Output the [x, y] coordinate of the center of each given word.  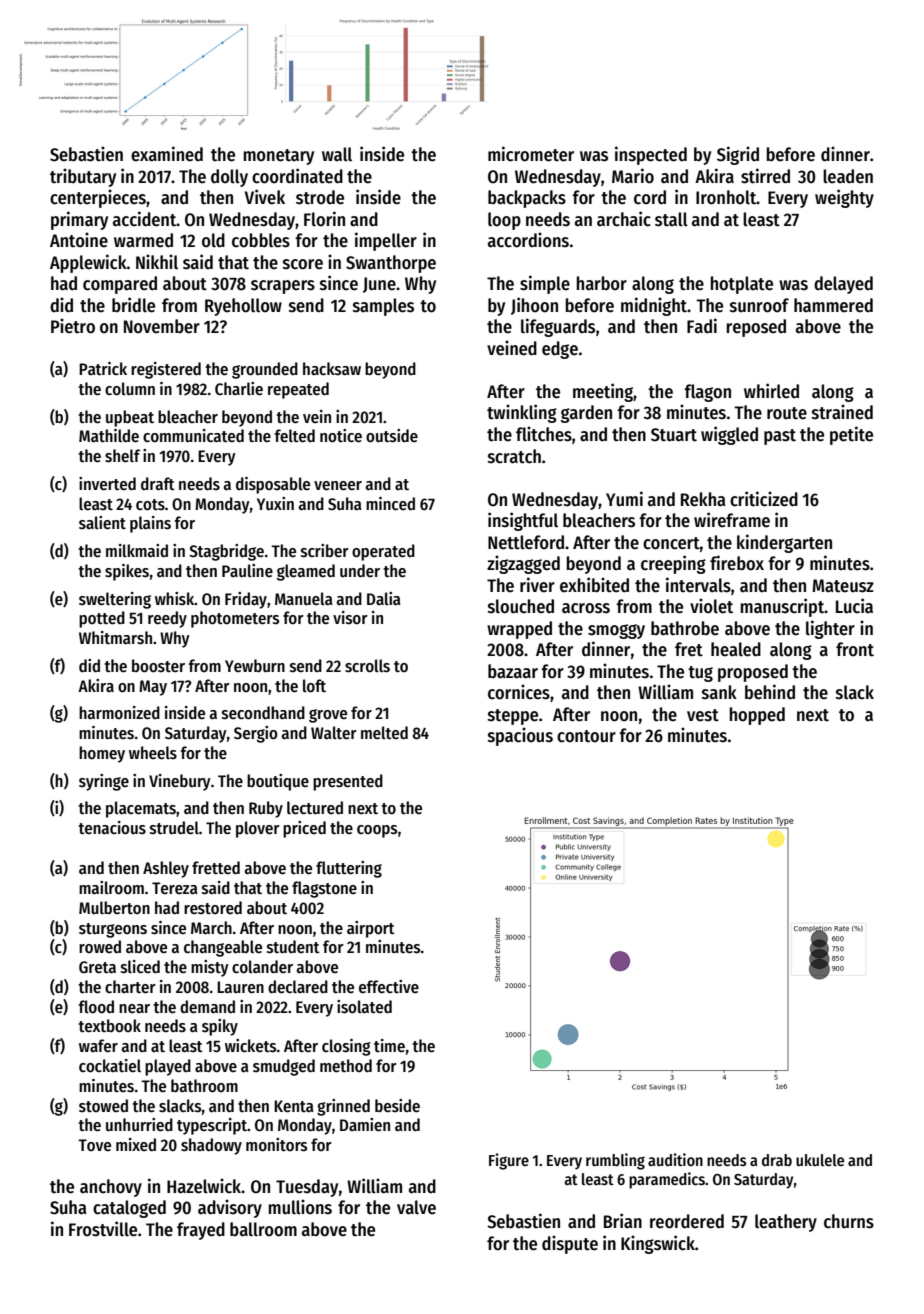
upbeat [130, 418]
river [537, 585]
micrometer [531, 154]
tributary [83, 177]
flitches [544, 434]
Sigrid [738, 155]
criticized [764, 499]
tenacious [112, 828]
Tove [94, 1145]
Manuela [303, 599]
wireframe [732, 520]
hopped [757, 716]
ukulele [820, 1160]
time [389, 1046]
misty [210, 968]
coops [377, 831]
